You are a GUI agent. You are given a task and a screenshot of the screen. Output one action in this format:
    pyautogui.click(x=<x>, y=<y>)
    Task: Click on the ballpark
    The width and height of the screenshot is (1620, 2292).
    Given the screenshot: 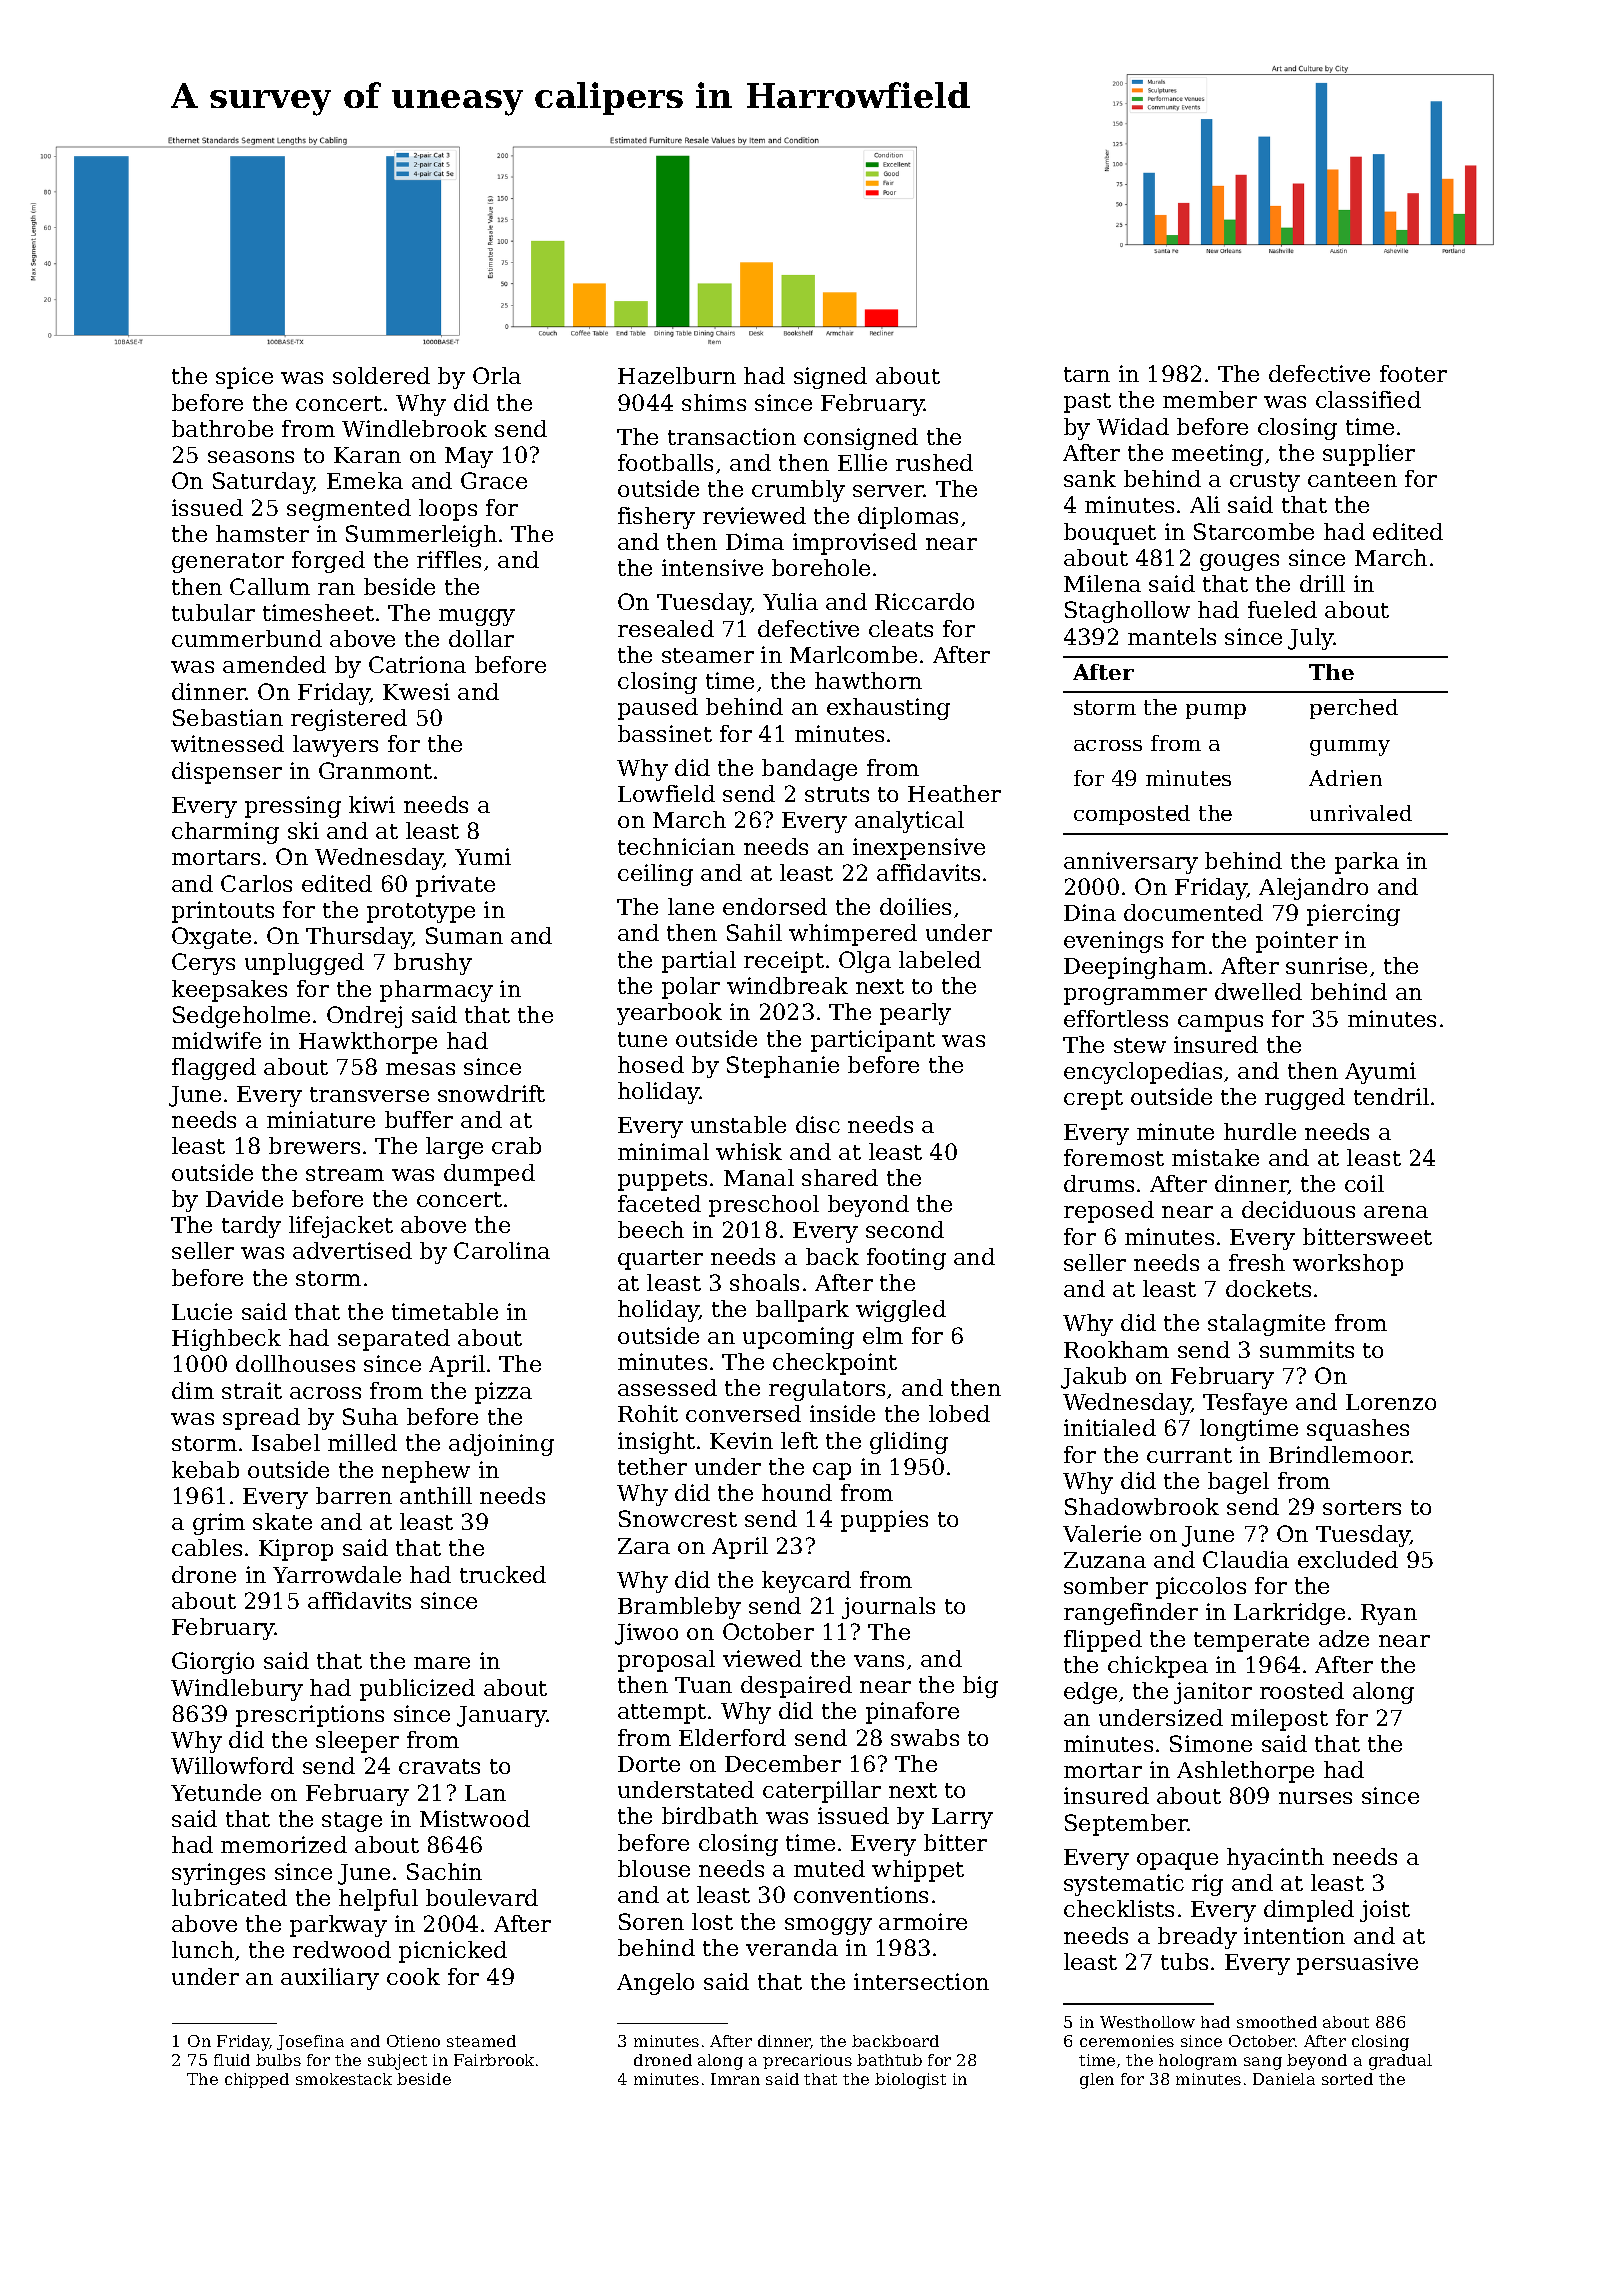 What is the action you would take?
    pyautogui.click(x=802, y=1311)
